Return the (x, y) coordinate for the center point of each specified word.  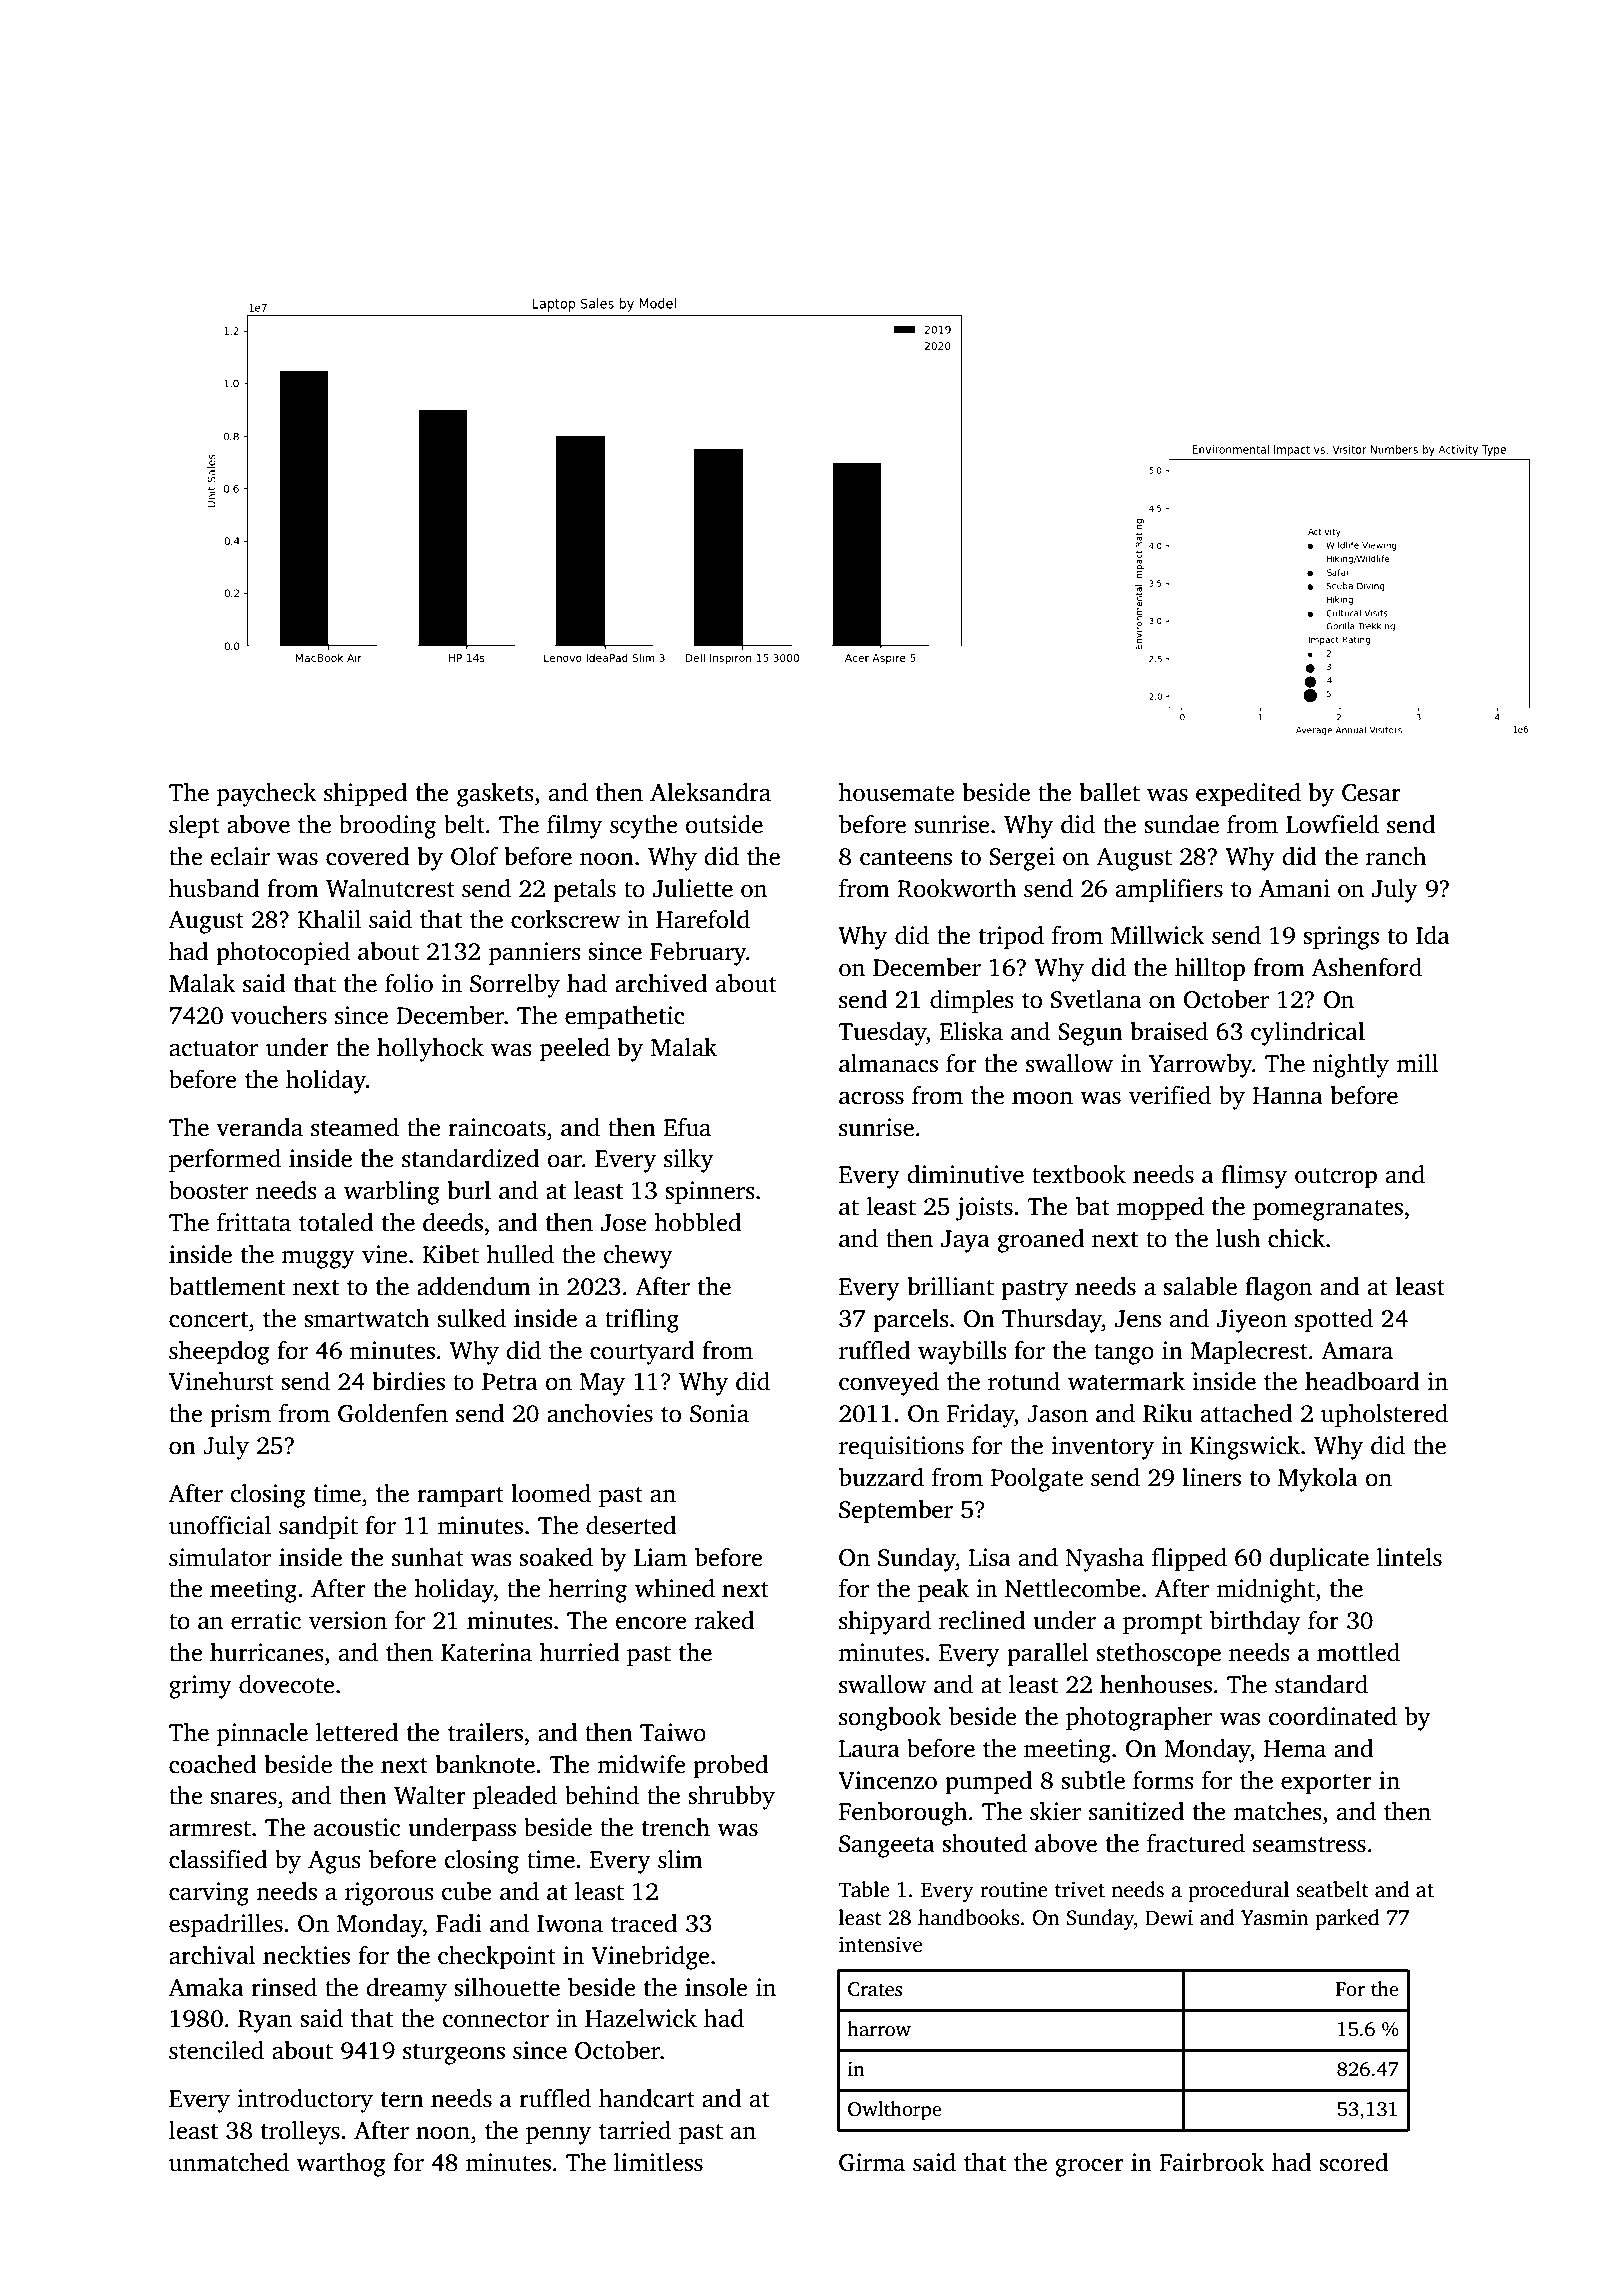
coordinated (1333, 1716)
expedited (1248, 795)
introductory (305, 2101)
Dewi (1169, 1917)
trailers (485, 1732)
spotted (1334, 1321)
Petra (510, 1382)
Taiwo (673, 1732)
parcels (911, 1321)
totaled (336, 1222)
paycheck (267, 795)
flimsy (1254, 1177)
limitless (658, 2162)
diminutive (966, 1174)
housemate (896, 792)
